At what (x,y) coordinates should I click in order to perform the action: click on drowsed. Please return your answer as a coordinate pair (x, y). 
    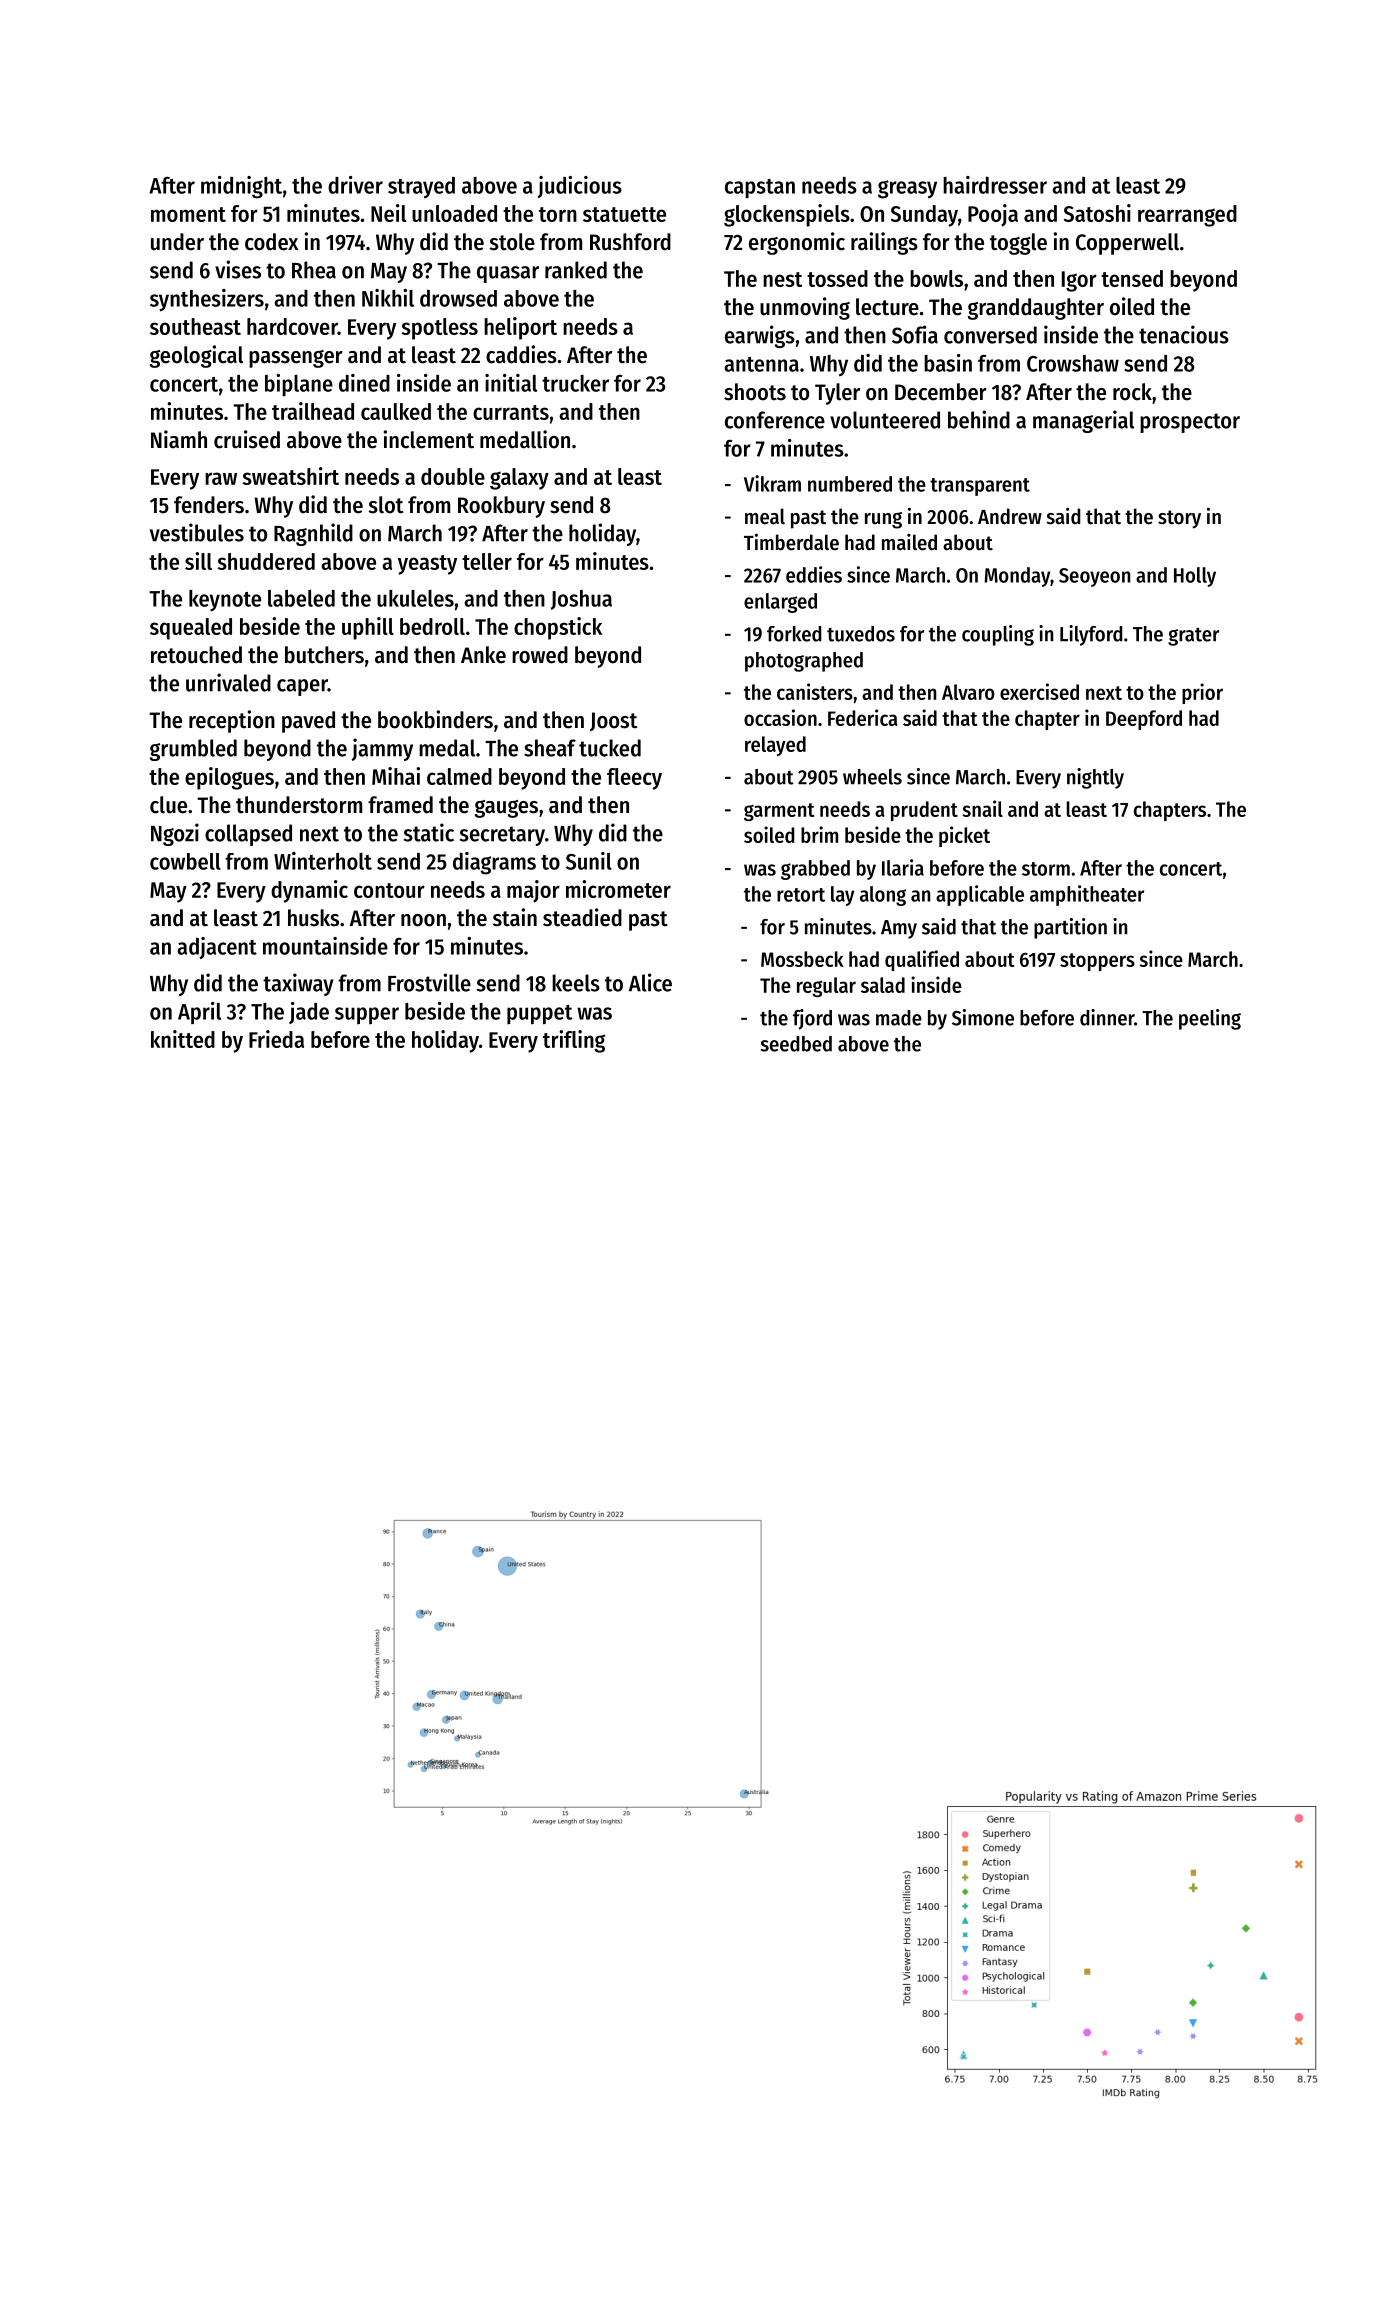
    Looking at the image, I should click on (458, 298).
